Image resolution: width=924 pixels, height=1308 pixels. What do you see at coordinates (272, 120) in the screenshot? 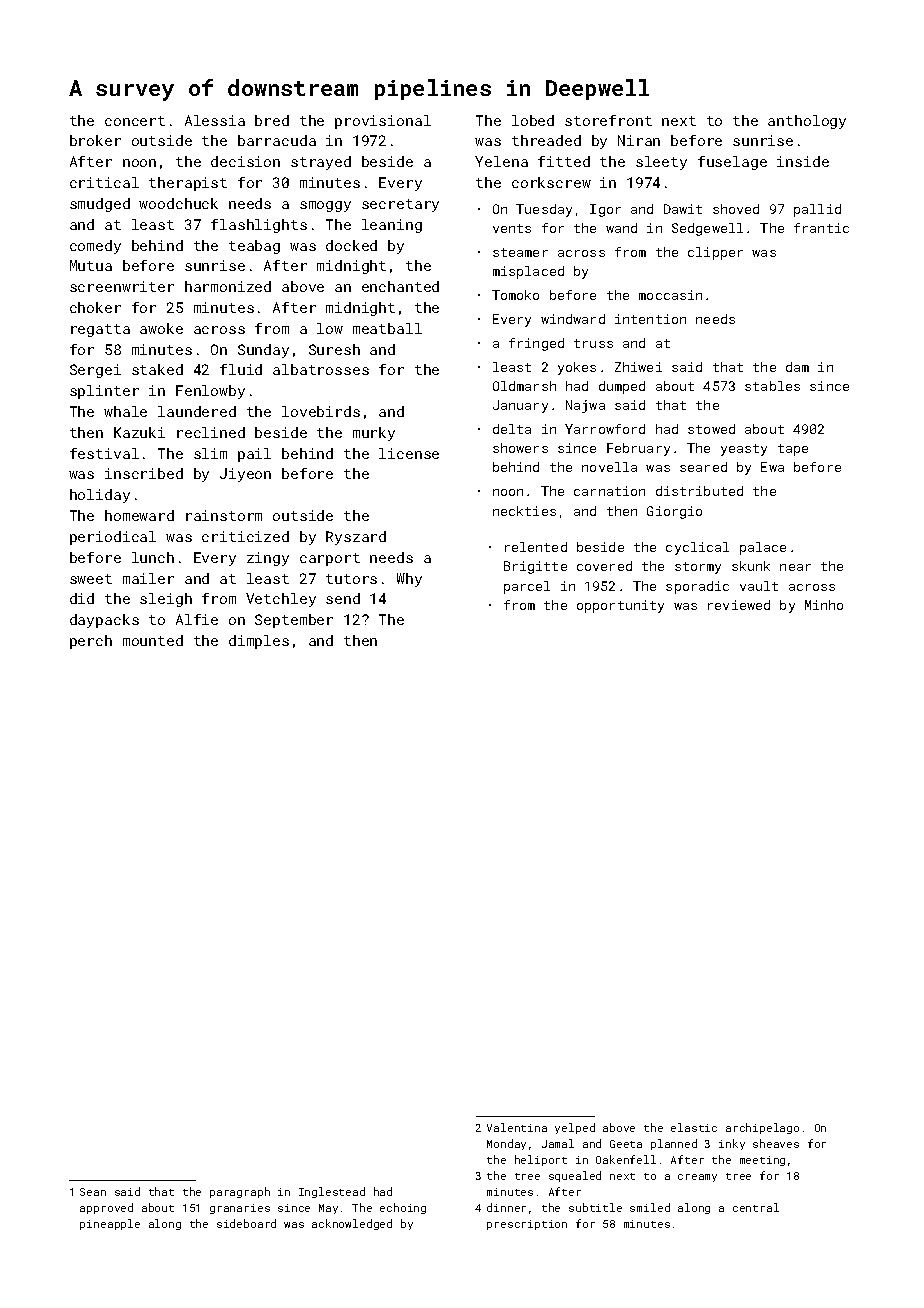
I see `bred` at bounding box center [272, 120].
